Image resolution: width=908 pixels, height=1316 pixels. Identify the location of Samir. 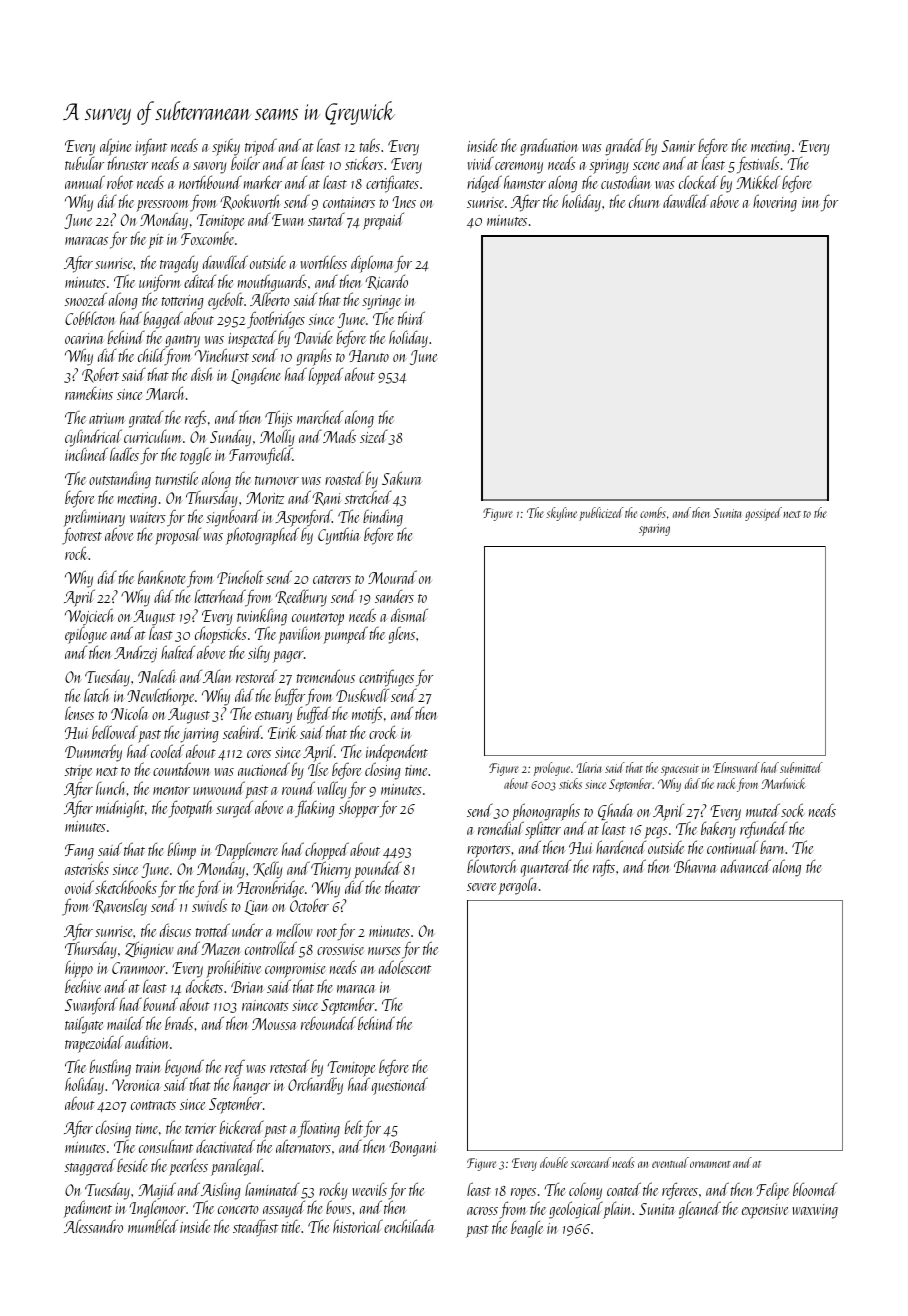
(678, 146).
